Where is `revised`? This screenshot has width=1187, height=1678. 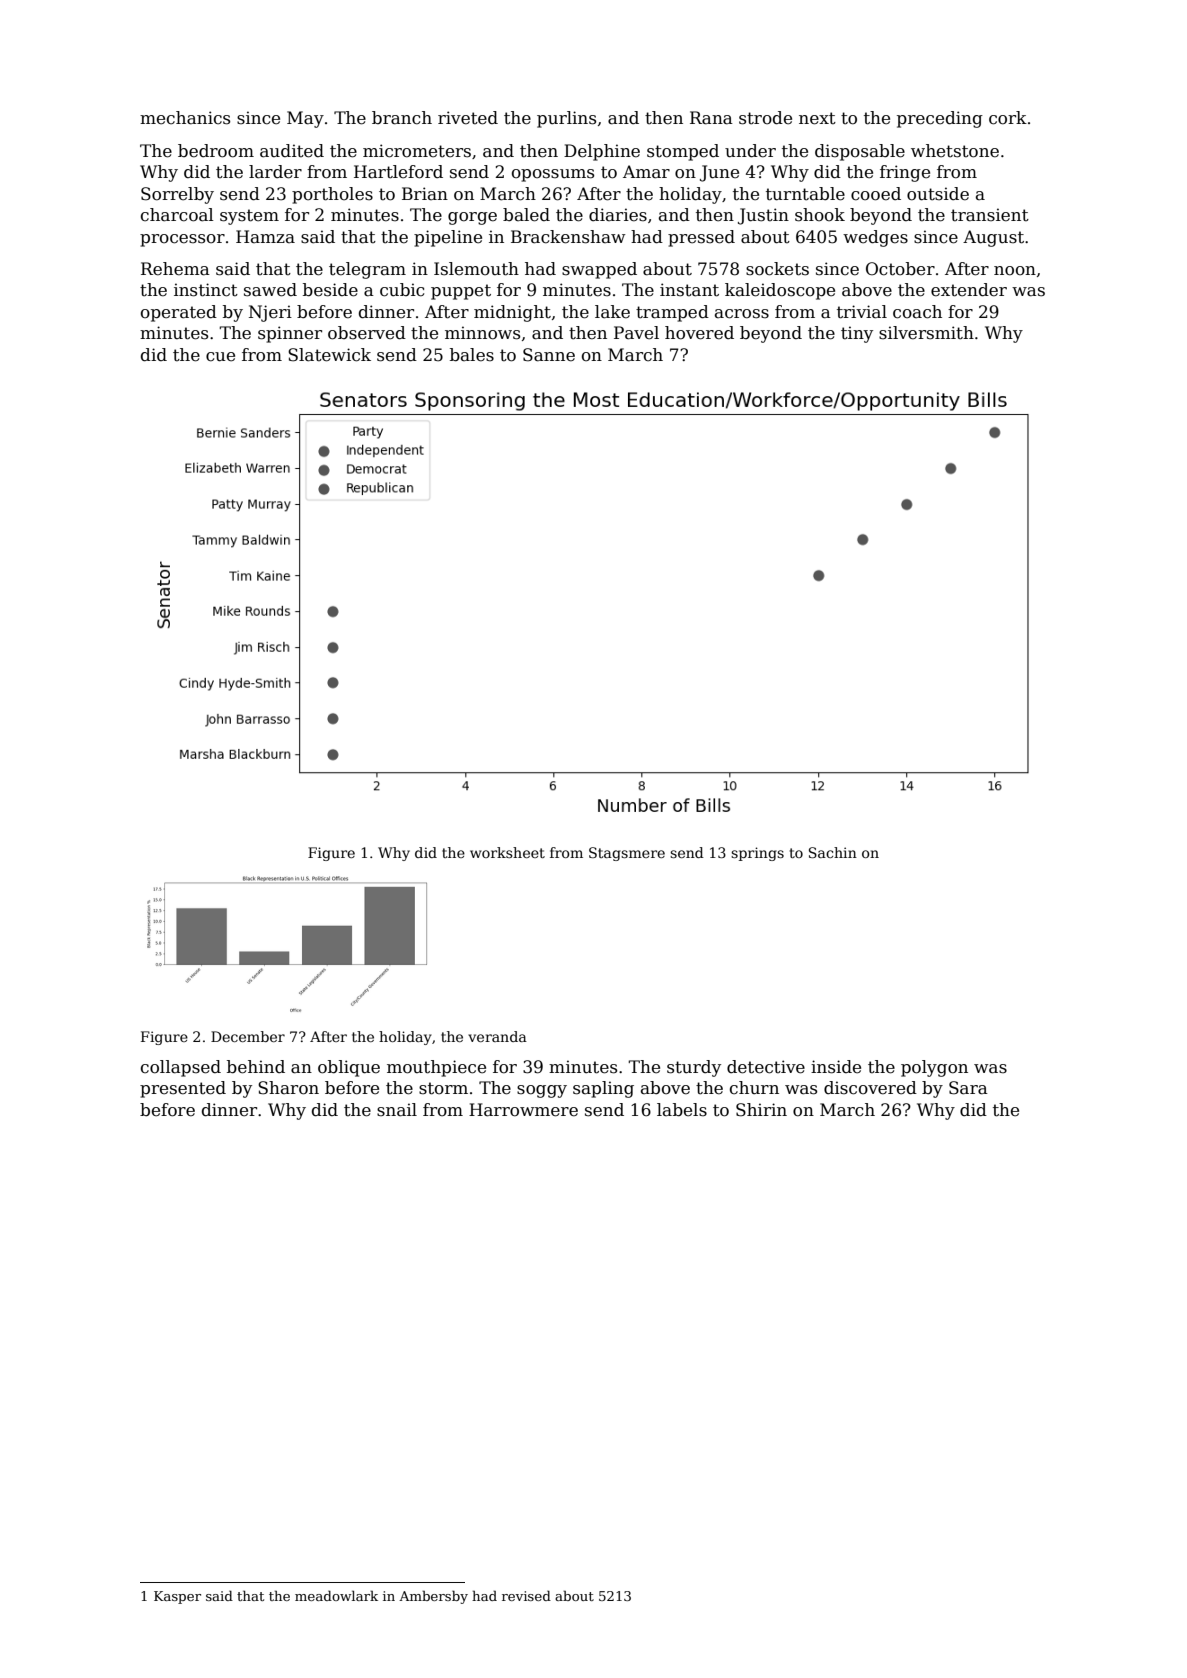
revised is located at coordinates (526, 1595).
